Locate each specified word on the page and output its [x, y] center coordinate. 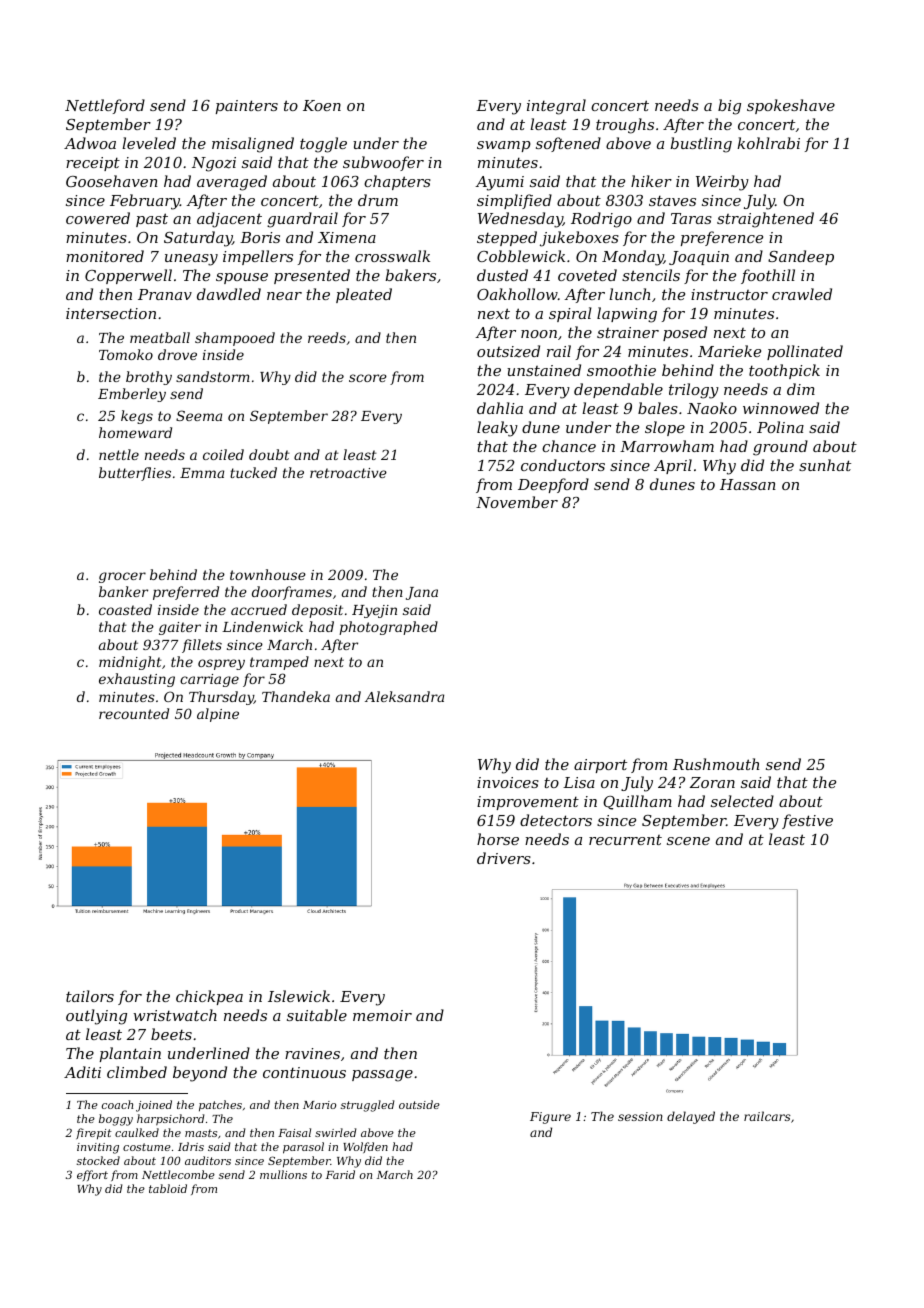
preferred [186, 593]
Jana [422, 593]
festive [807, 821]
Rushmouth [716, 764]
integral [556, 107]
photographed [388, 628]
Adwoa [90, 143]
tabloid [168, 1188]
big [729, 107]
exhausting [137, 680]
